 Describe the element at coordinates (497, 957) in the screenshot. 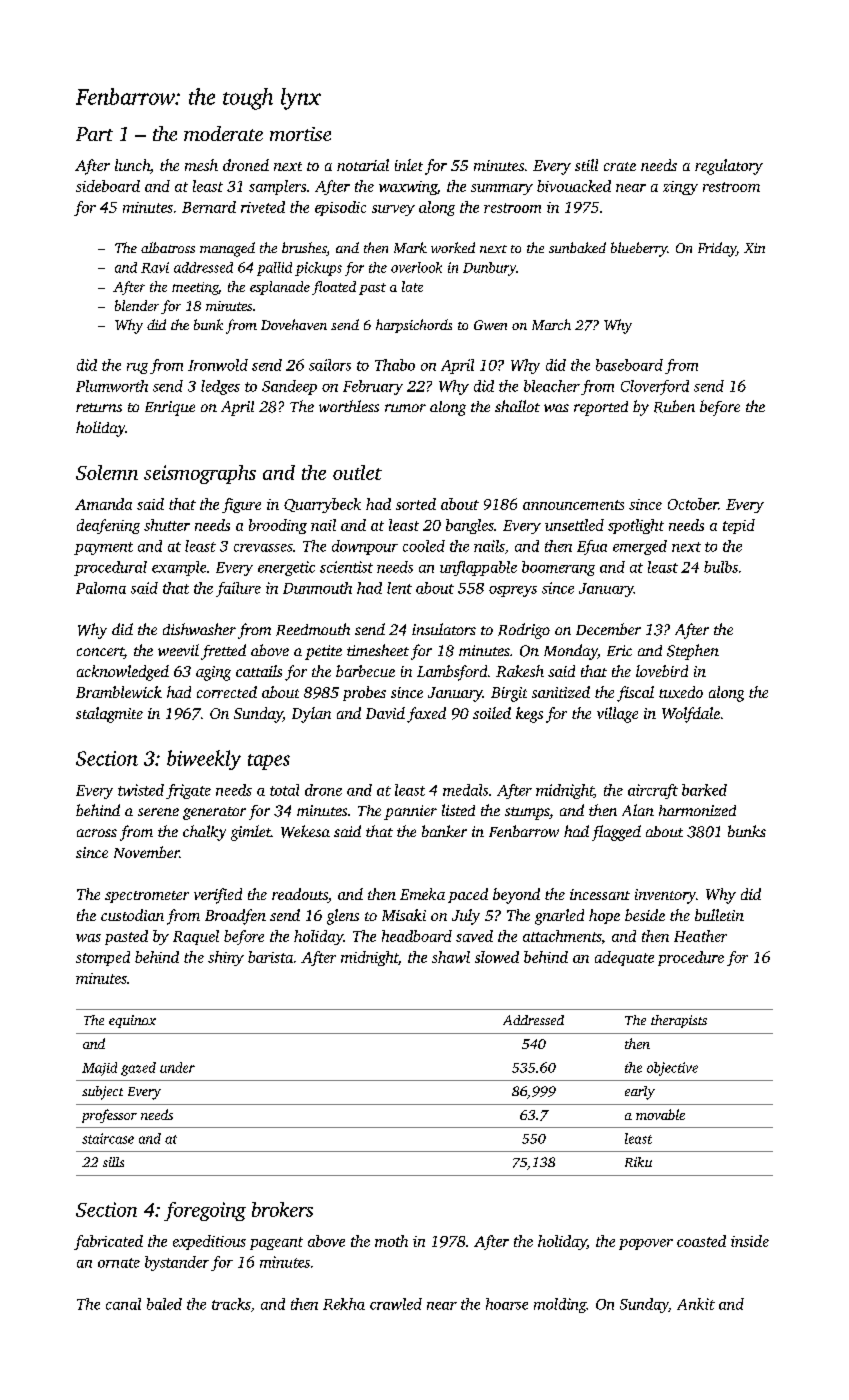

I see `slowed` at that location.
